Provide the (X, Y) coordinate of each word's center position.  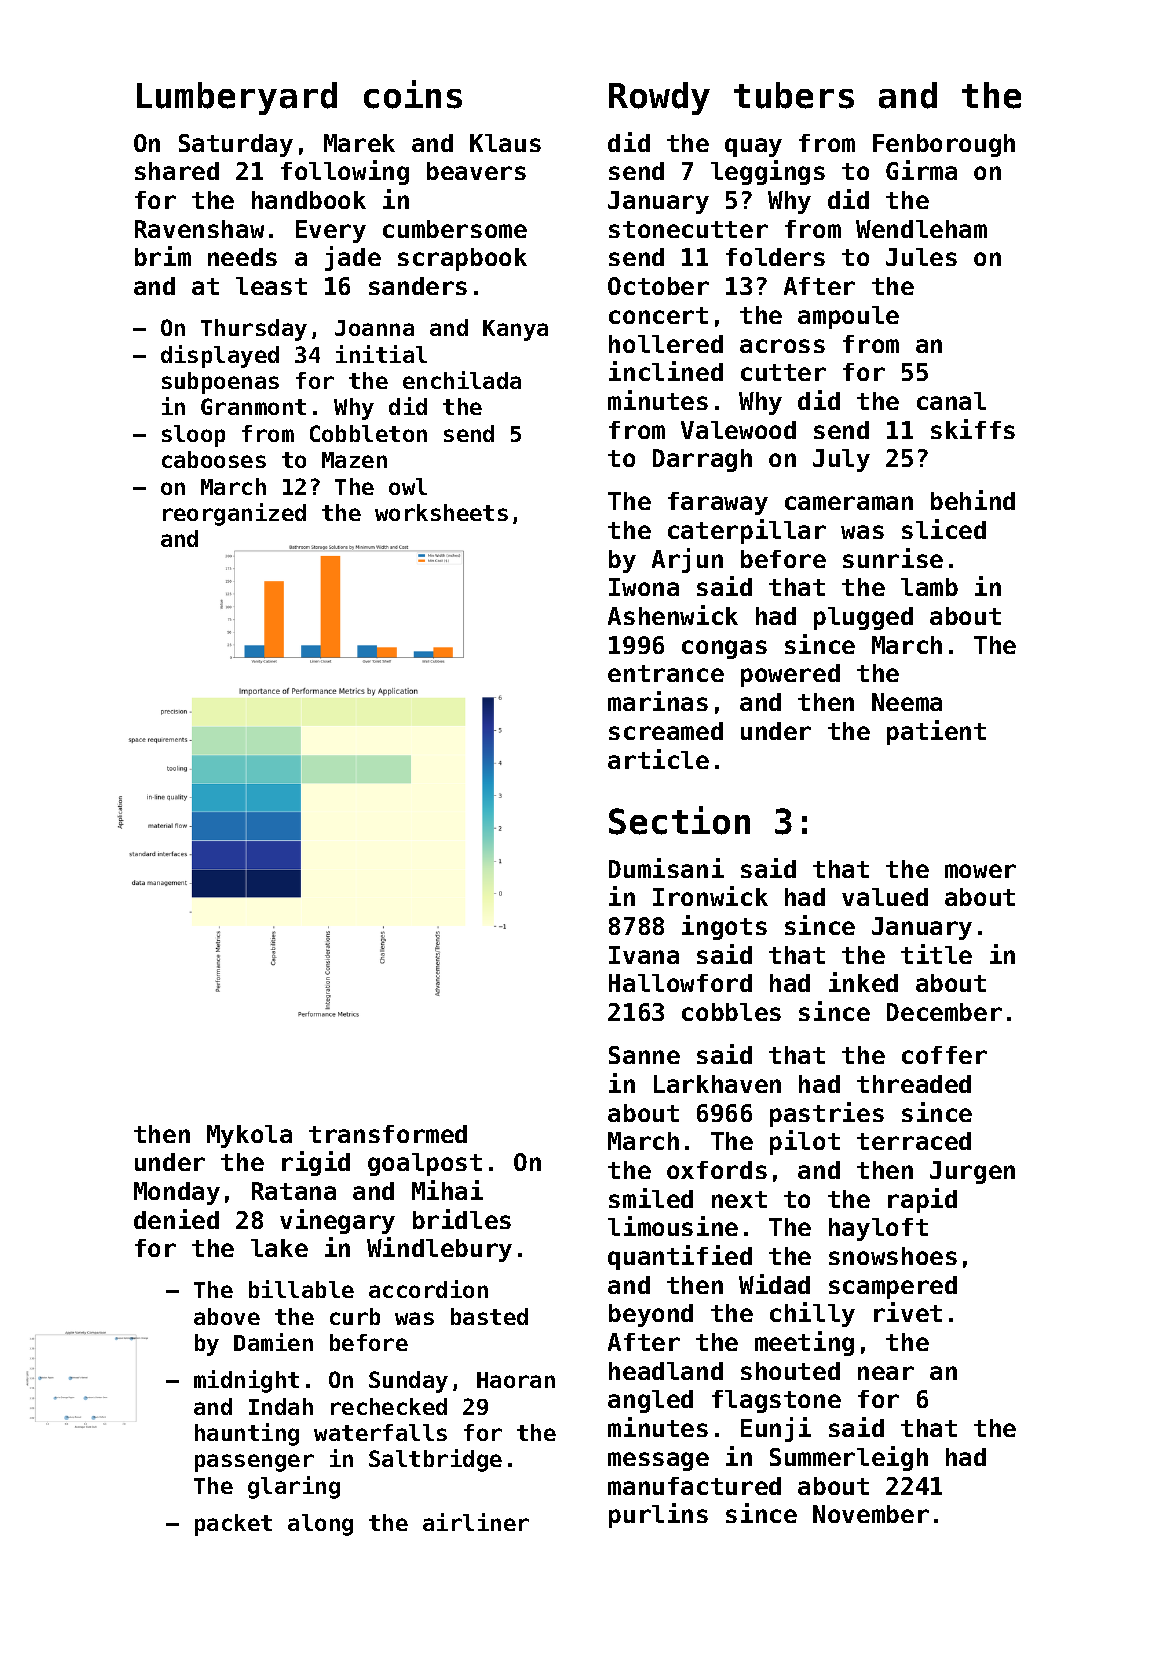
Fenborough (944, 145)
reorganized (234, 514)
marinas (658, 701)
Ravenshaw (199, 229)
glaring (294, 1487)
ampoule (848, 317)
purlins (658, 1515)
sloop (193, 436)
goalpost (425, 1164)
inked (863, 982)
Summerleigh (849, 1458)
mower (980, 871)
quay (753, 147)
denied (176, 1219)
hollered (666, 344)
